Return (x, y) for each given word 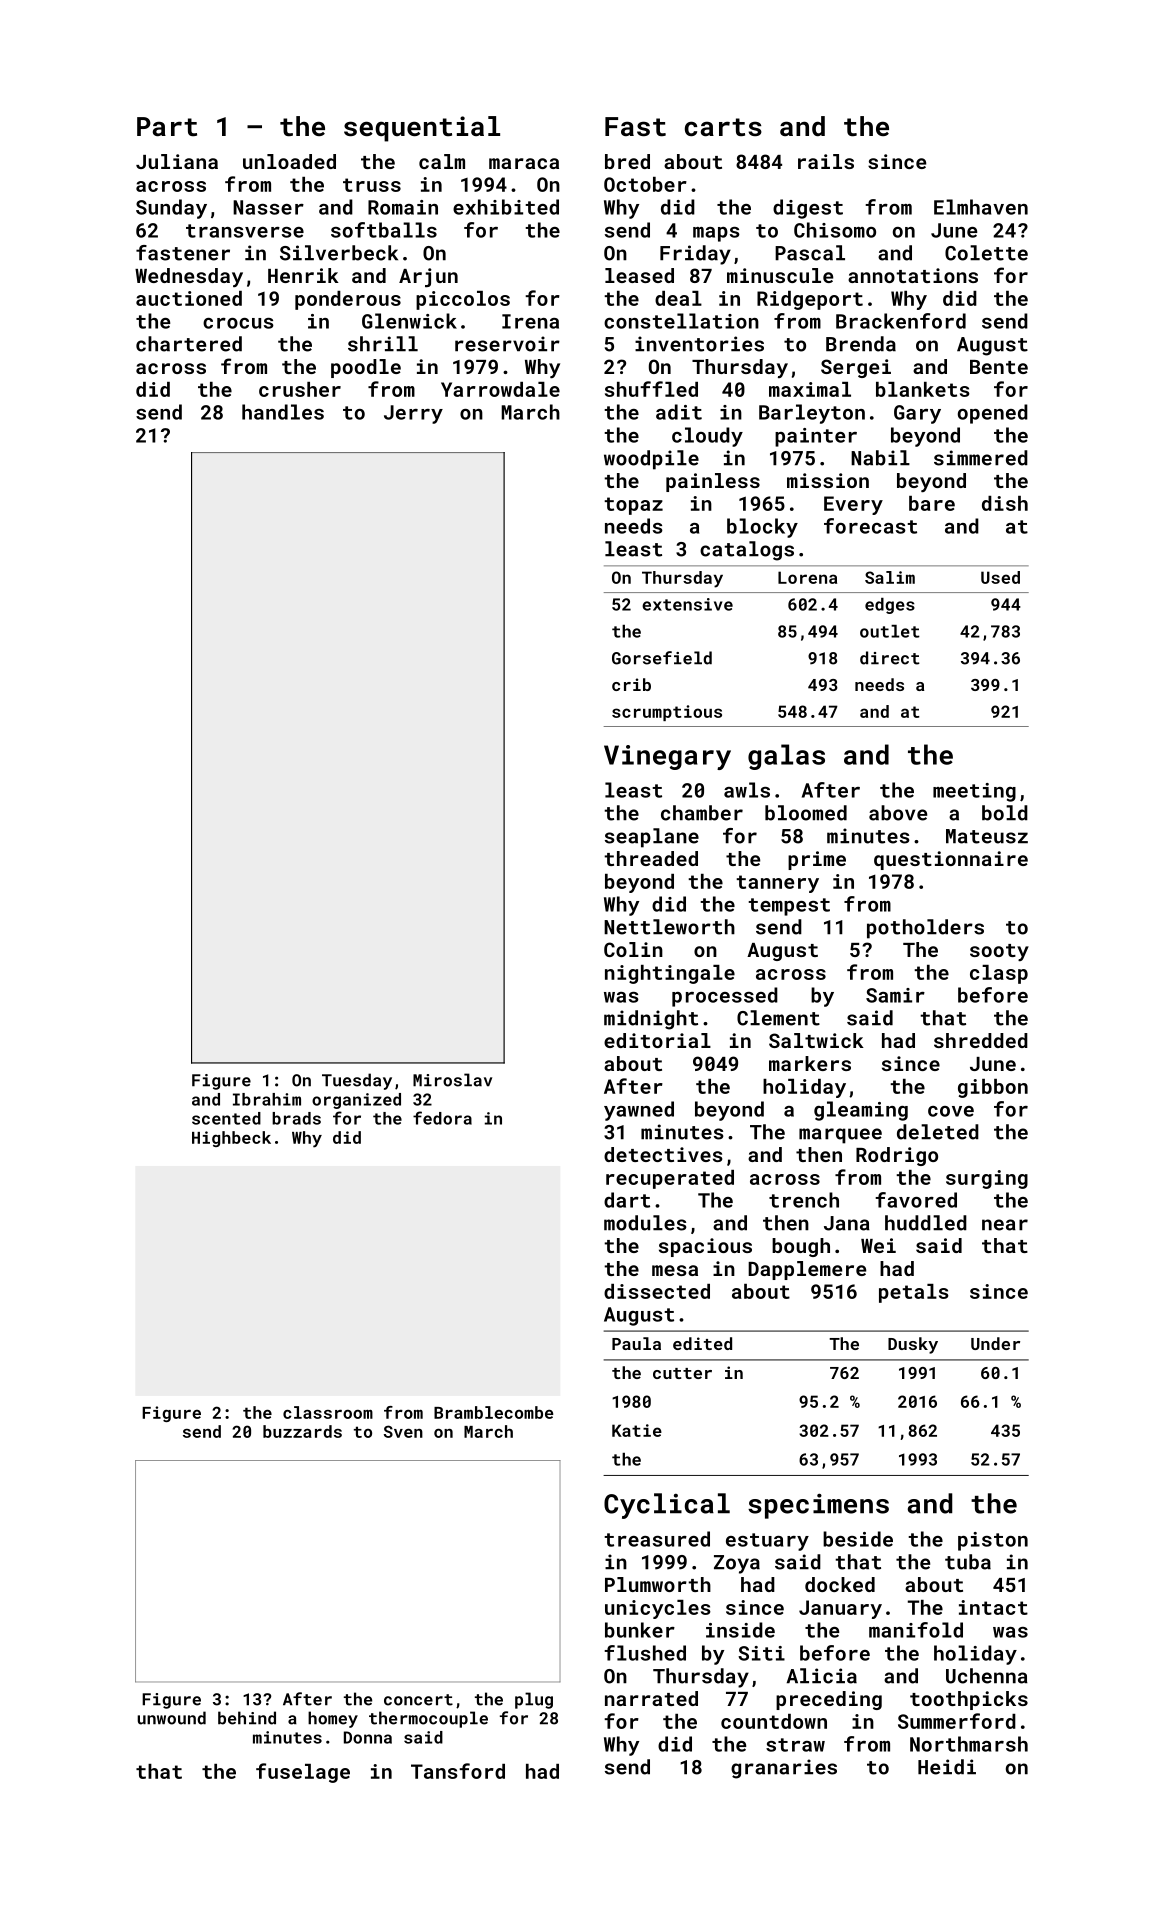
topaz (633, 506)
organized (356, 1101)
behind (247, 1718)
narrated (651, 1698)
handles (283, 412)
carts (723, 127)
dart (627, 1200)
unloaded (289, 161)
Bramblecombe (493, 1412)
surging (987, 1179)
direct (890, 658)
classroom (328, 1412)
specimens (818, 1506)
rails (826, 161)
